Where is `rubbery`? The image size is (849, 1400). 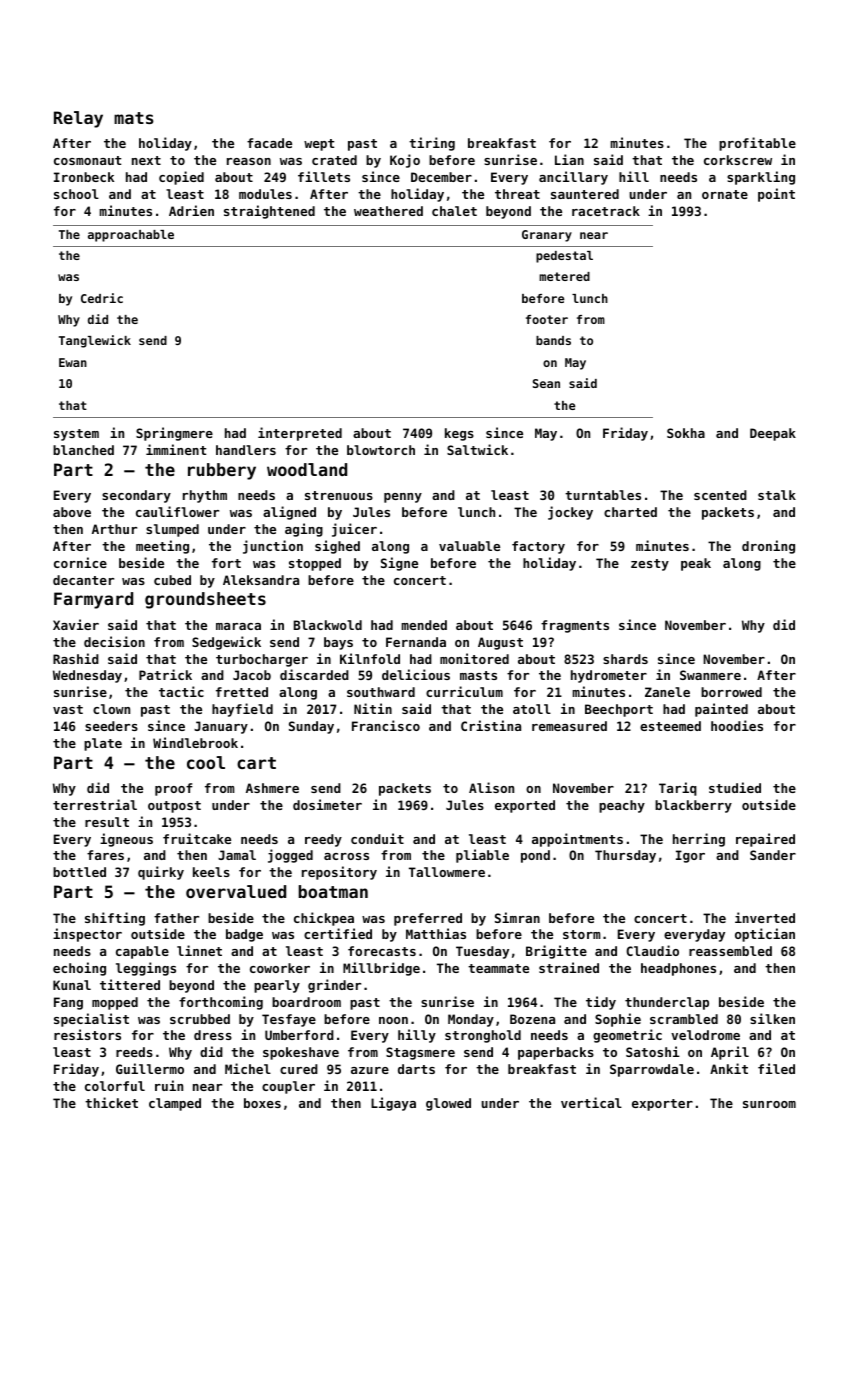
rubbery is located at coordinates (222, 471).
